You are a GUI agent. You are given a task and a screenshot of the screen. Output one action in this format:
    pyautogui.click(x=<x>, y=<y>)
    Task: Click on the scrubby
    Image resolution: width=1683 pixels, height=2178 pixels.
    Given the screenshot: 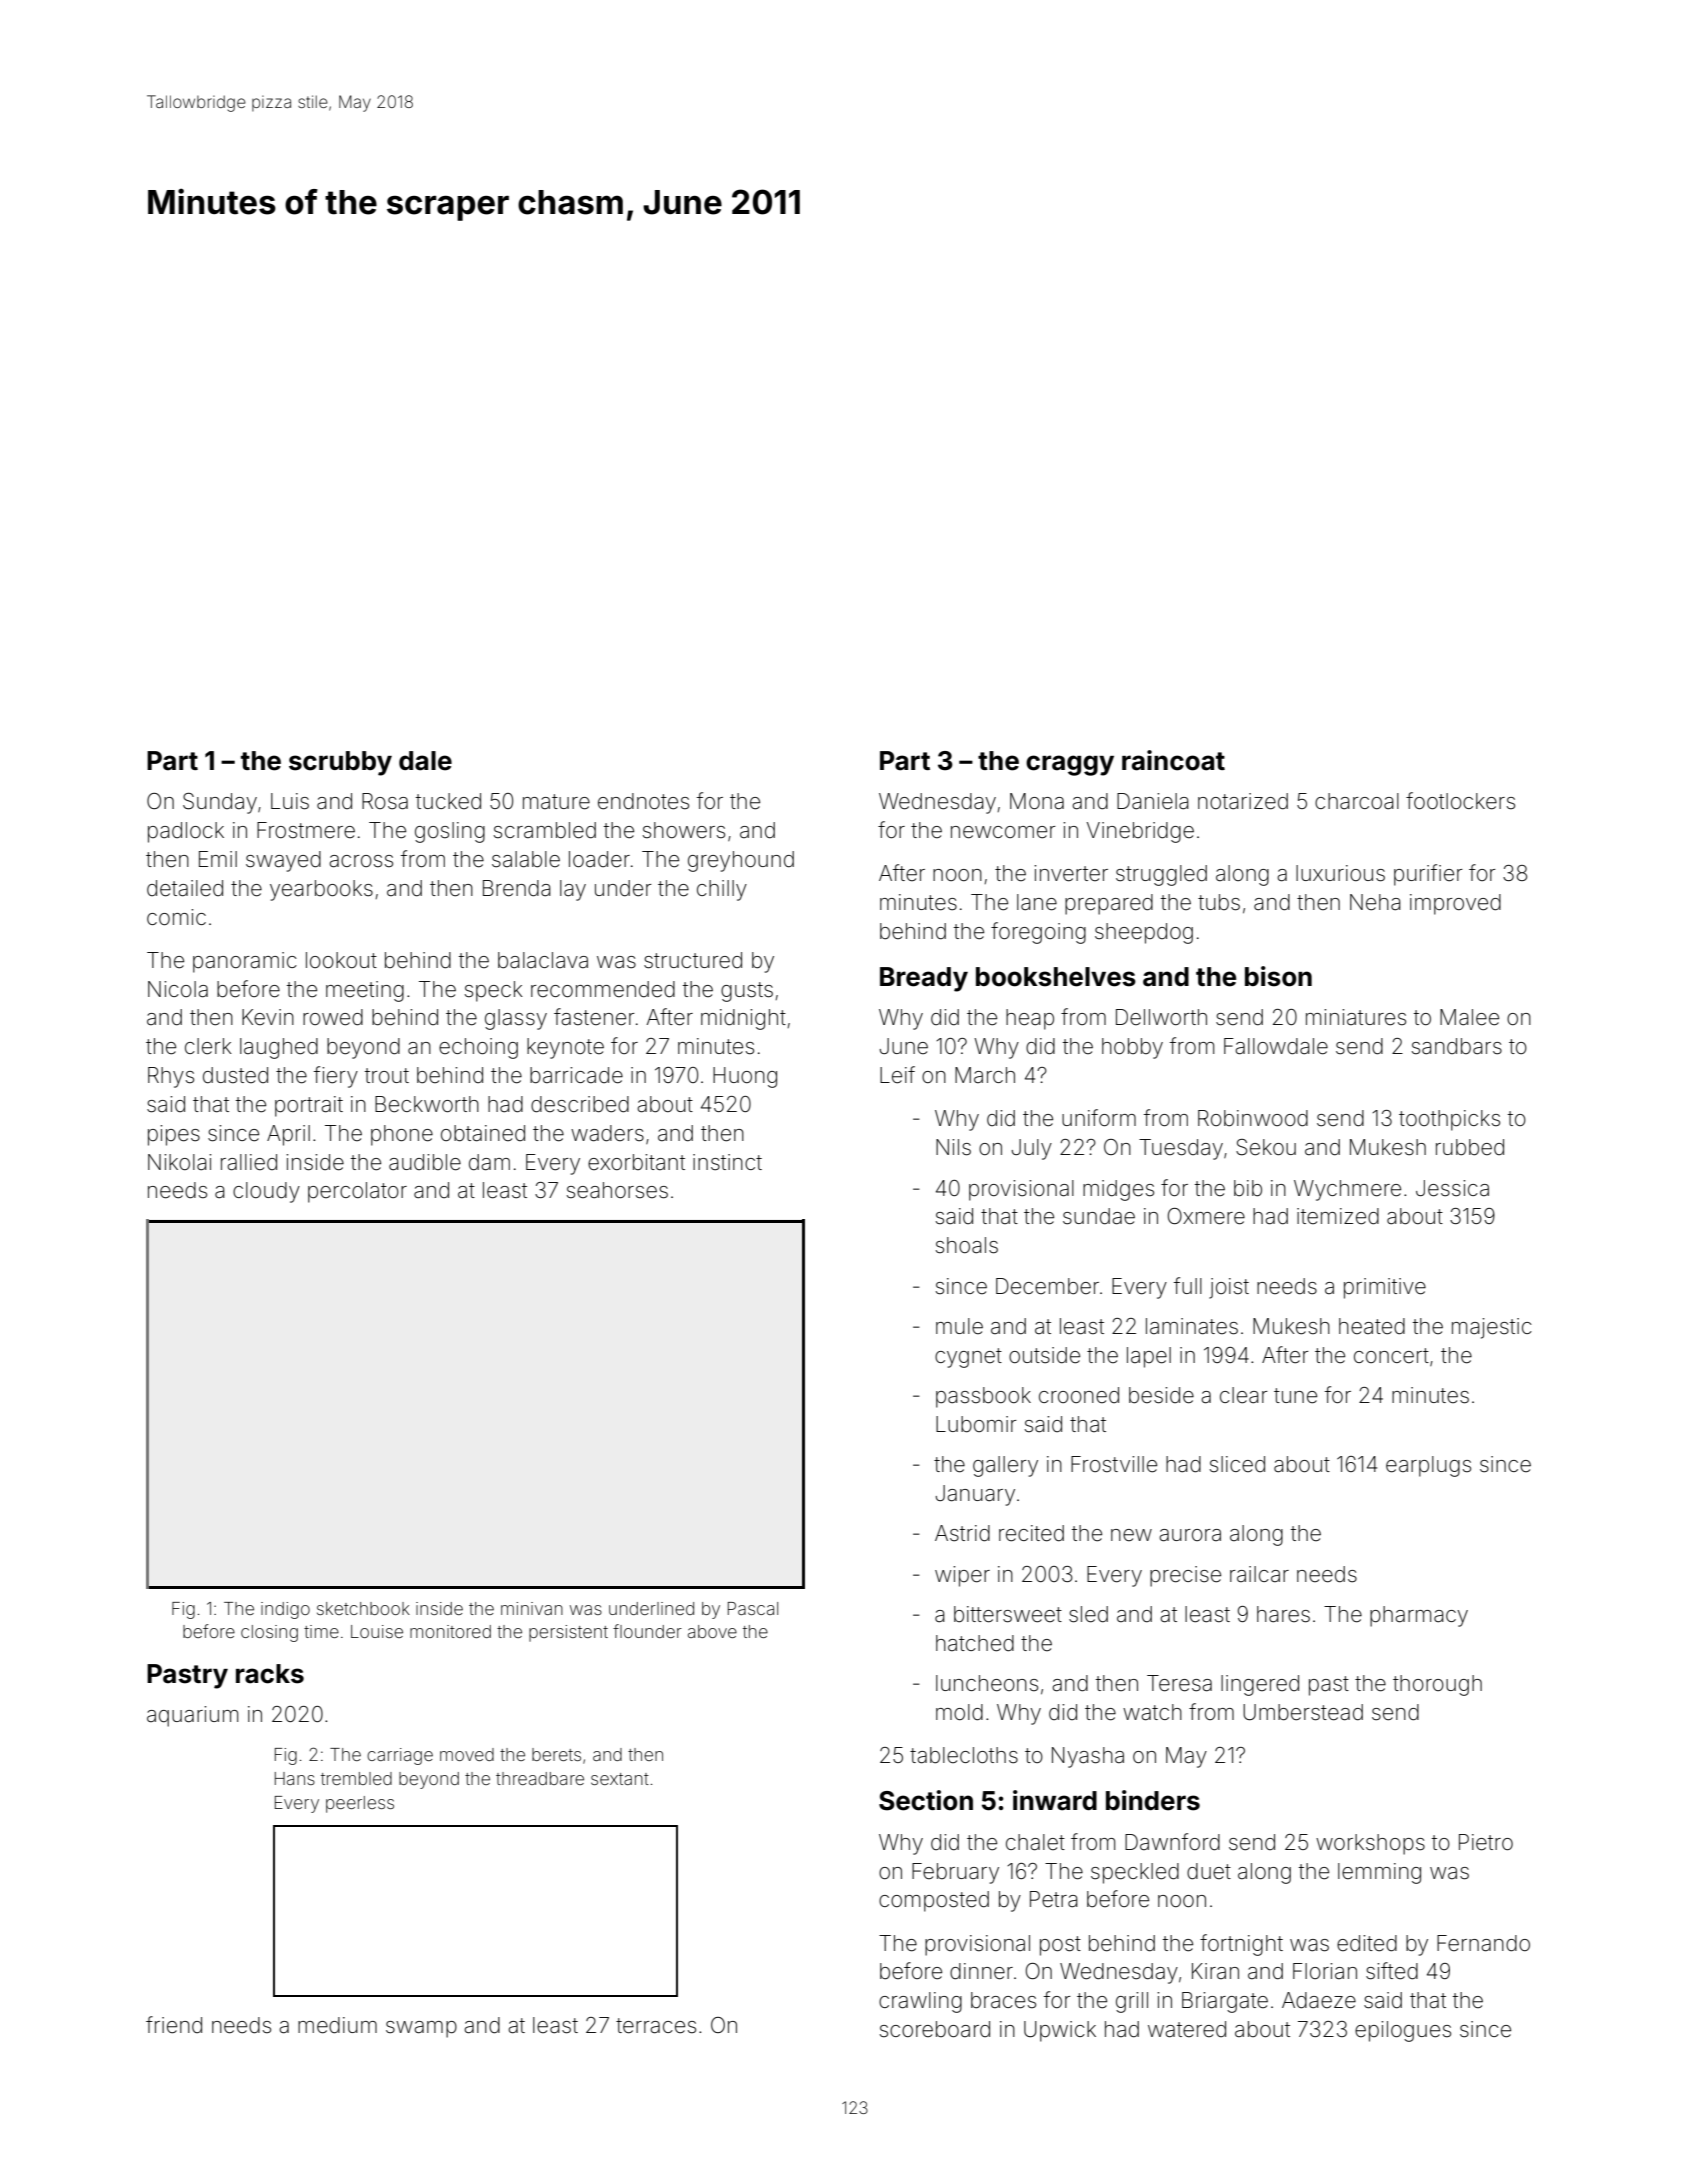 What is the action you would take?
    pyautogui.click(x=340, y=763)
